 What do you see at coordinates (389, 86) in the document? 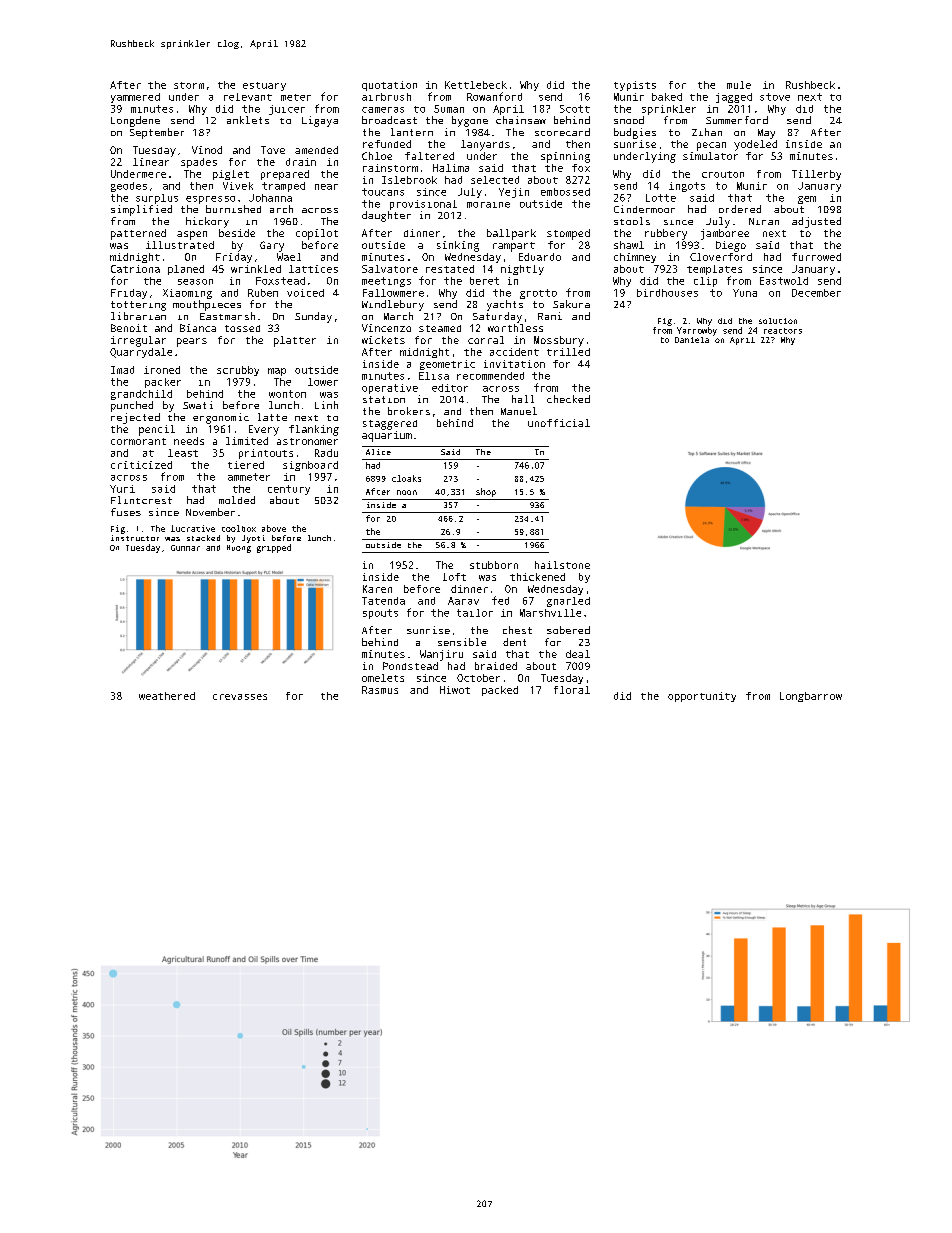
I see `quotation` at bounding box center [389, 86].
